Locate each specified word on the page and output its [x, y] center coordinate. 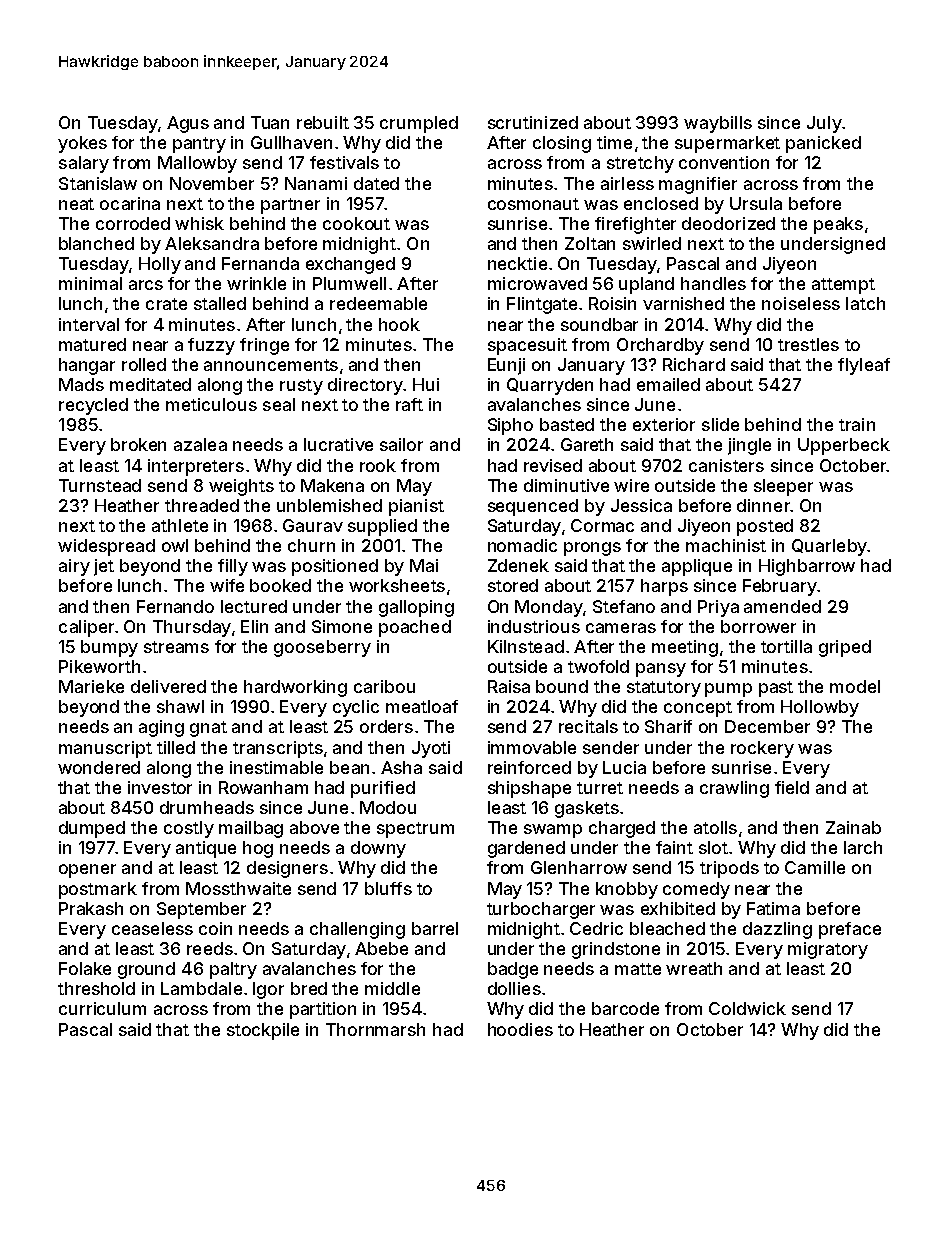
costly [189, 829]
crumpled [419, 124]
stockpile [263, 1031]
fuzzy [211, 346]
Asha [401, 767]
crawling [734, 789]
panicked [823, 144]
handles [713, 283]
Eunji [506, 366]
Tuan [270, 122]
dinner [763, 505]
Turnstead [100, 485]
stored [513, 585]
